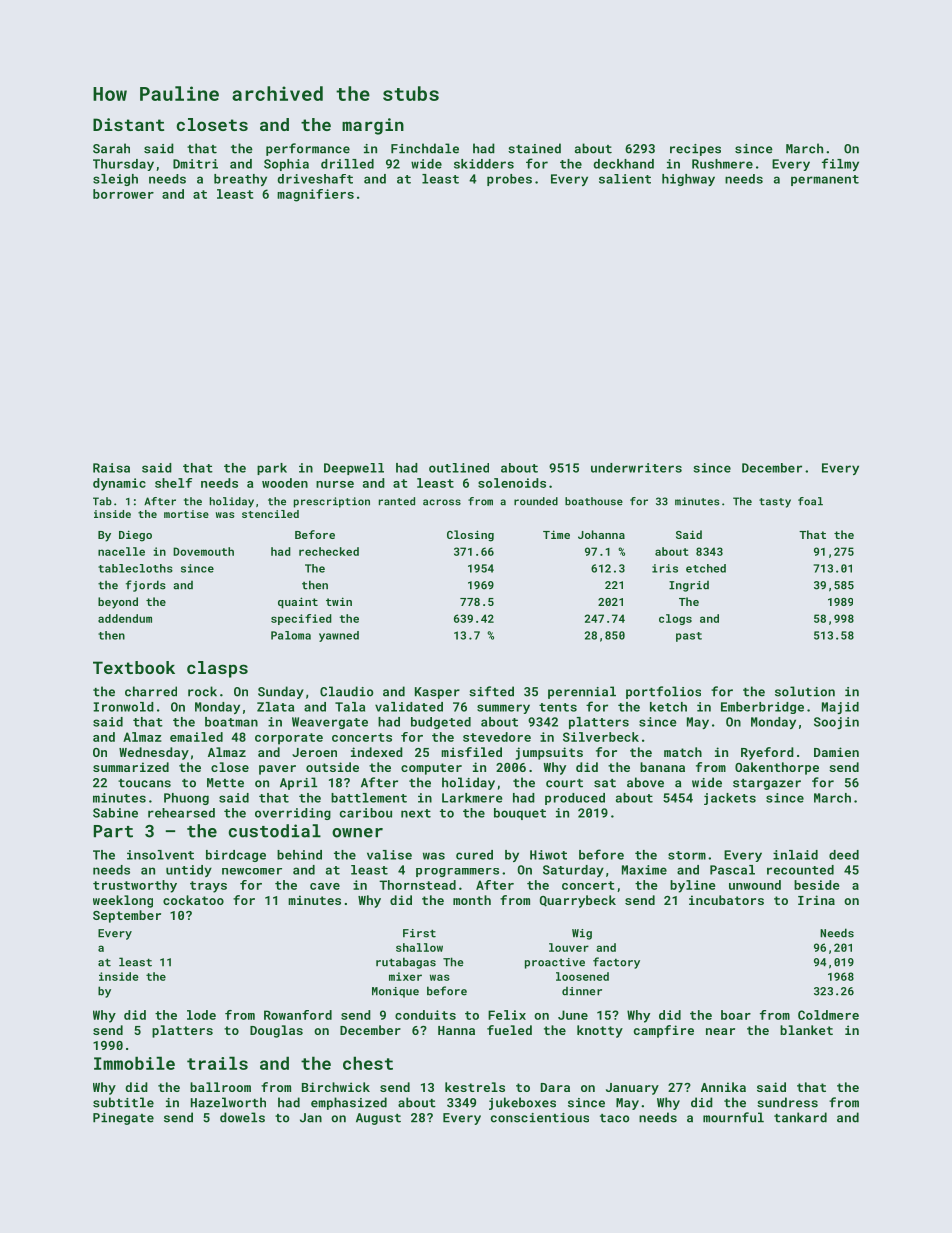  Describe the element at coordinates (534, 148) in the screenshot. I see `stained` at that location.
